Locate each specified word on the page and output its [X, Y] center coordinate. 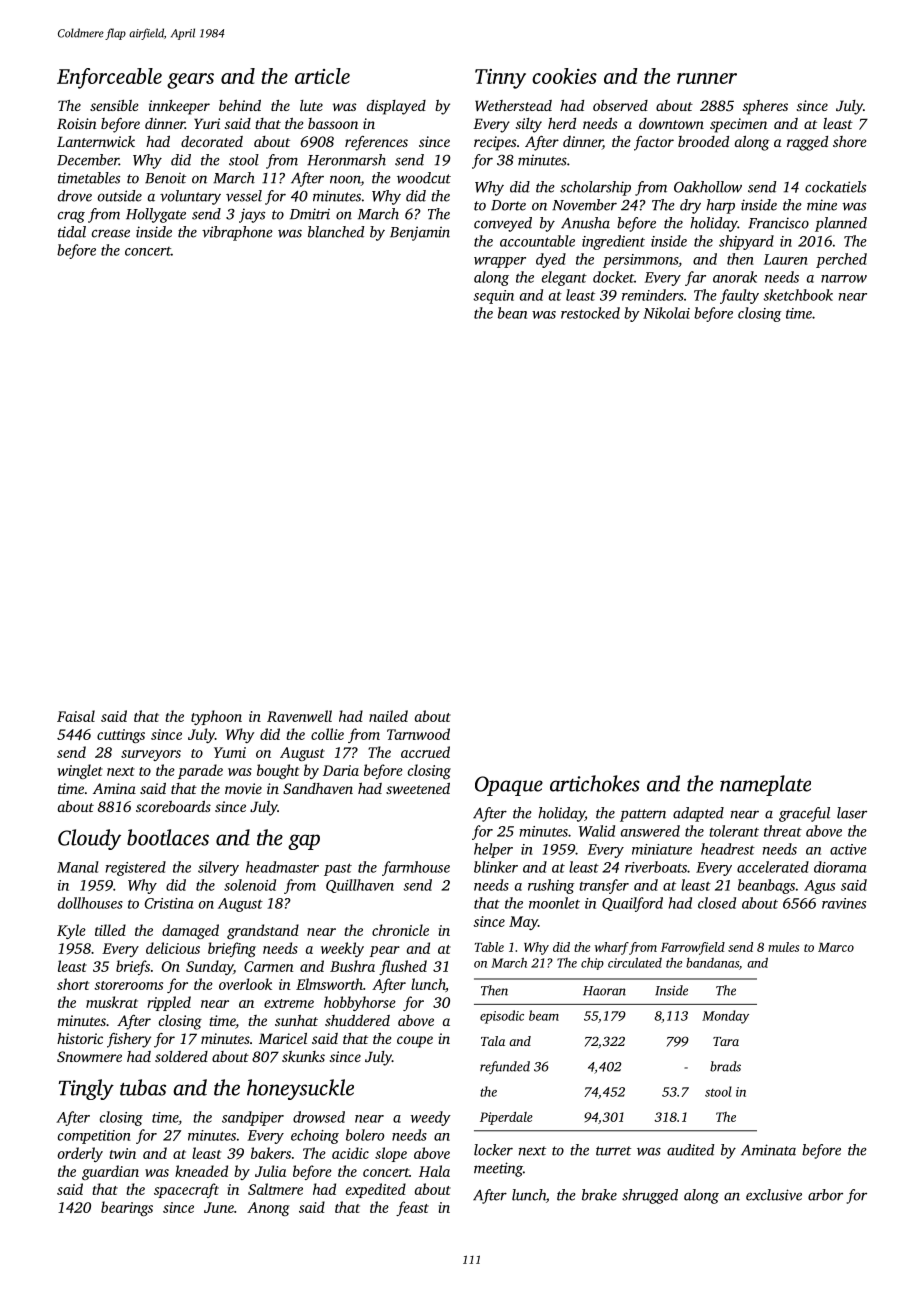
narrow [844, 279]
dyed [551, 260]
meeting [498, 1169]
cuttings [121, 736]
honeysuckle [300, 1089]
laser [852, 813]
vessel [244, 196]
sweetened [418, 788]
